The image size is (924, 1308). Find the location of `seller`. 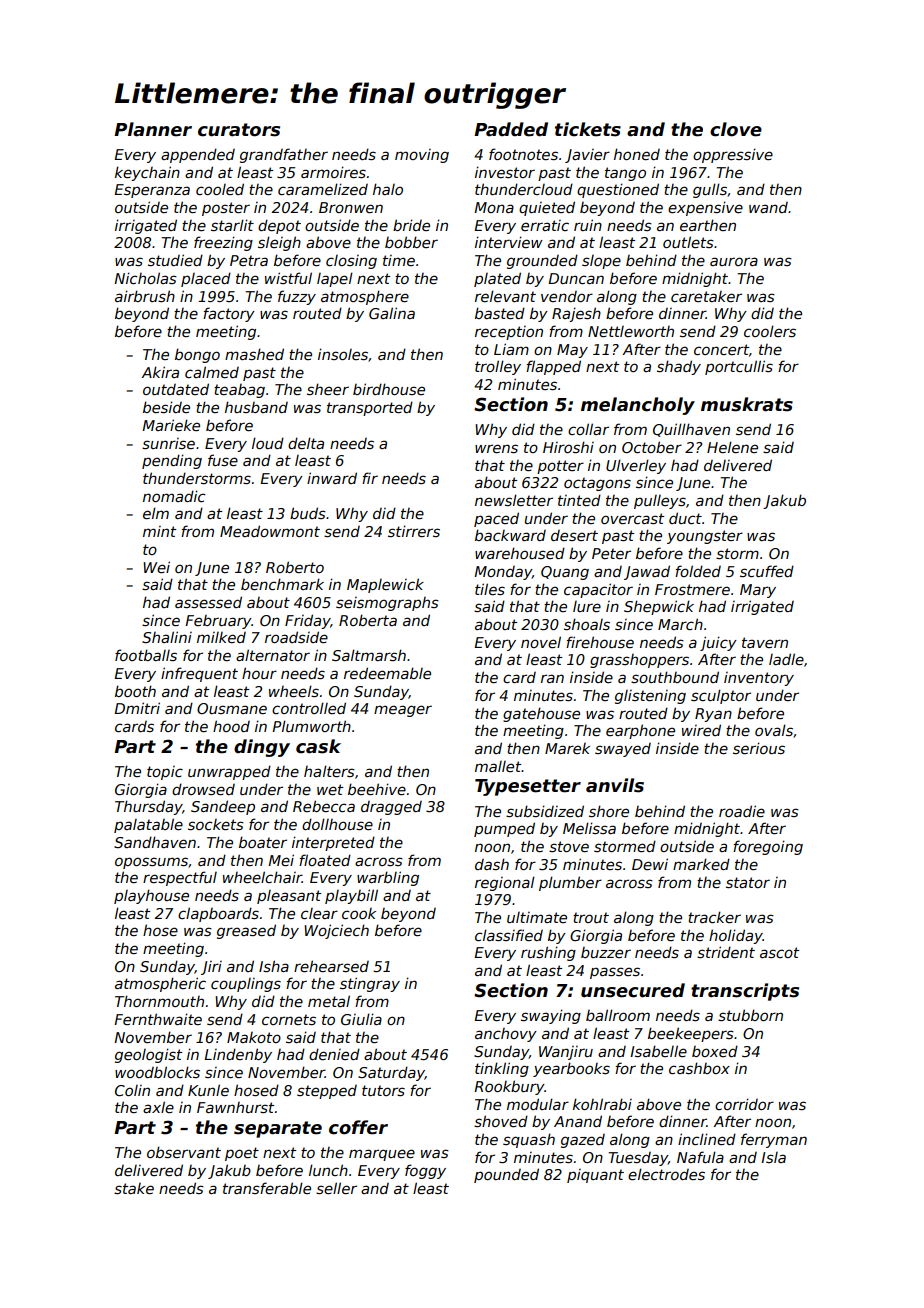

seller is located at coordinates (336, 1188).
